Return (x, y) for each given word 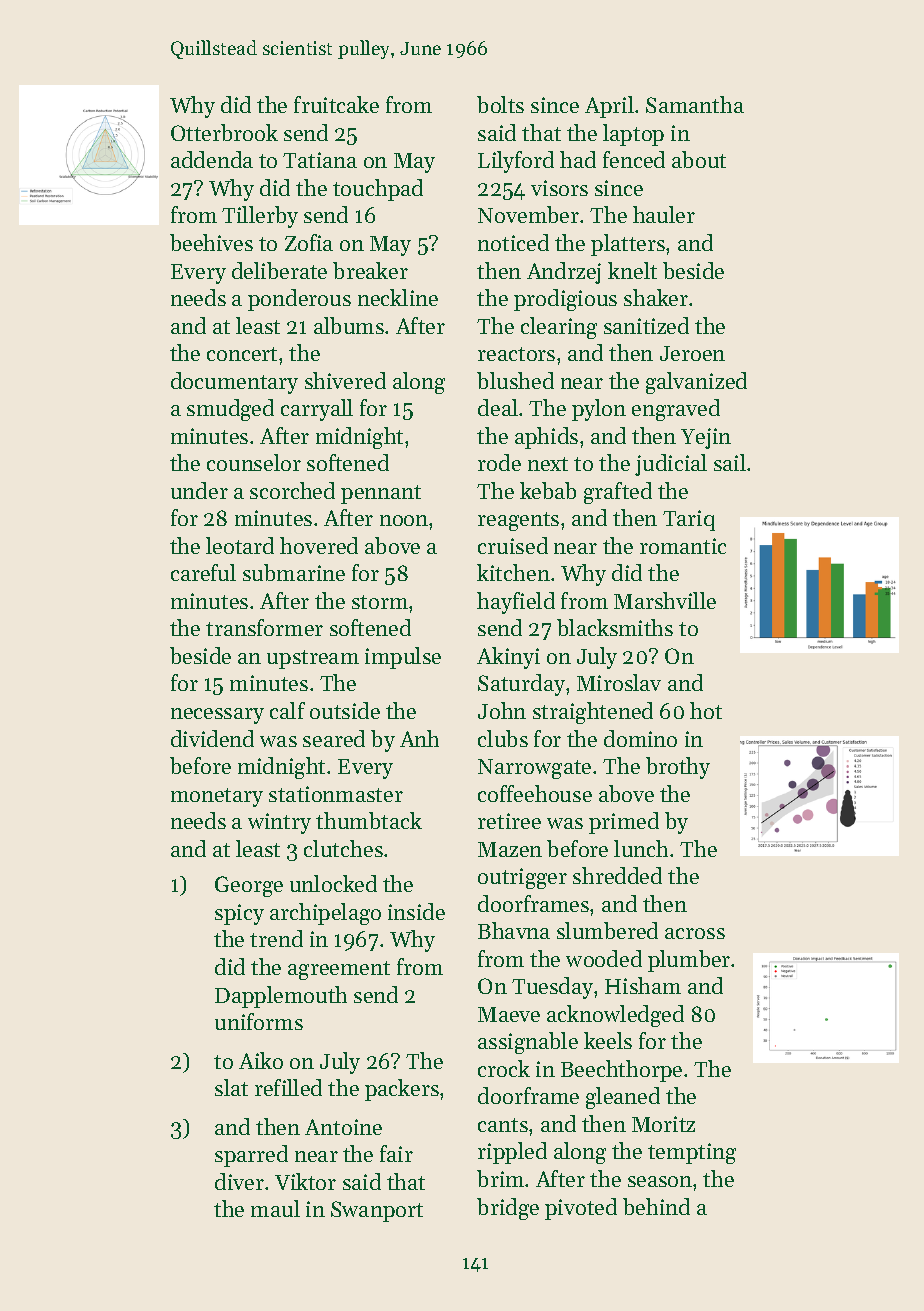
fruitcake (336, 104)
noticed (513, 242)
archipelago (325, 914)
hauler (664, 214)
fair (396, 1153)
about (699, 159)
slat (231, 1087)
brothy (678, 768)
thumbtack (369, 820)
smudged (230, 410)
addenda (212, 159)
